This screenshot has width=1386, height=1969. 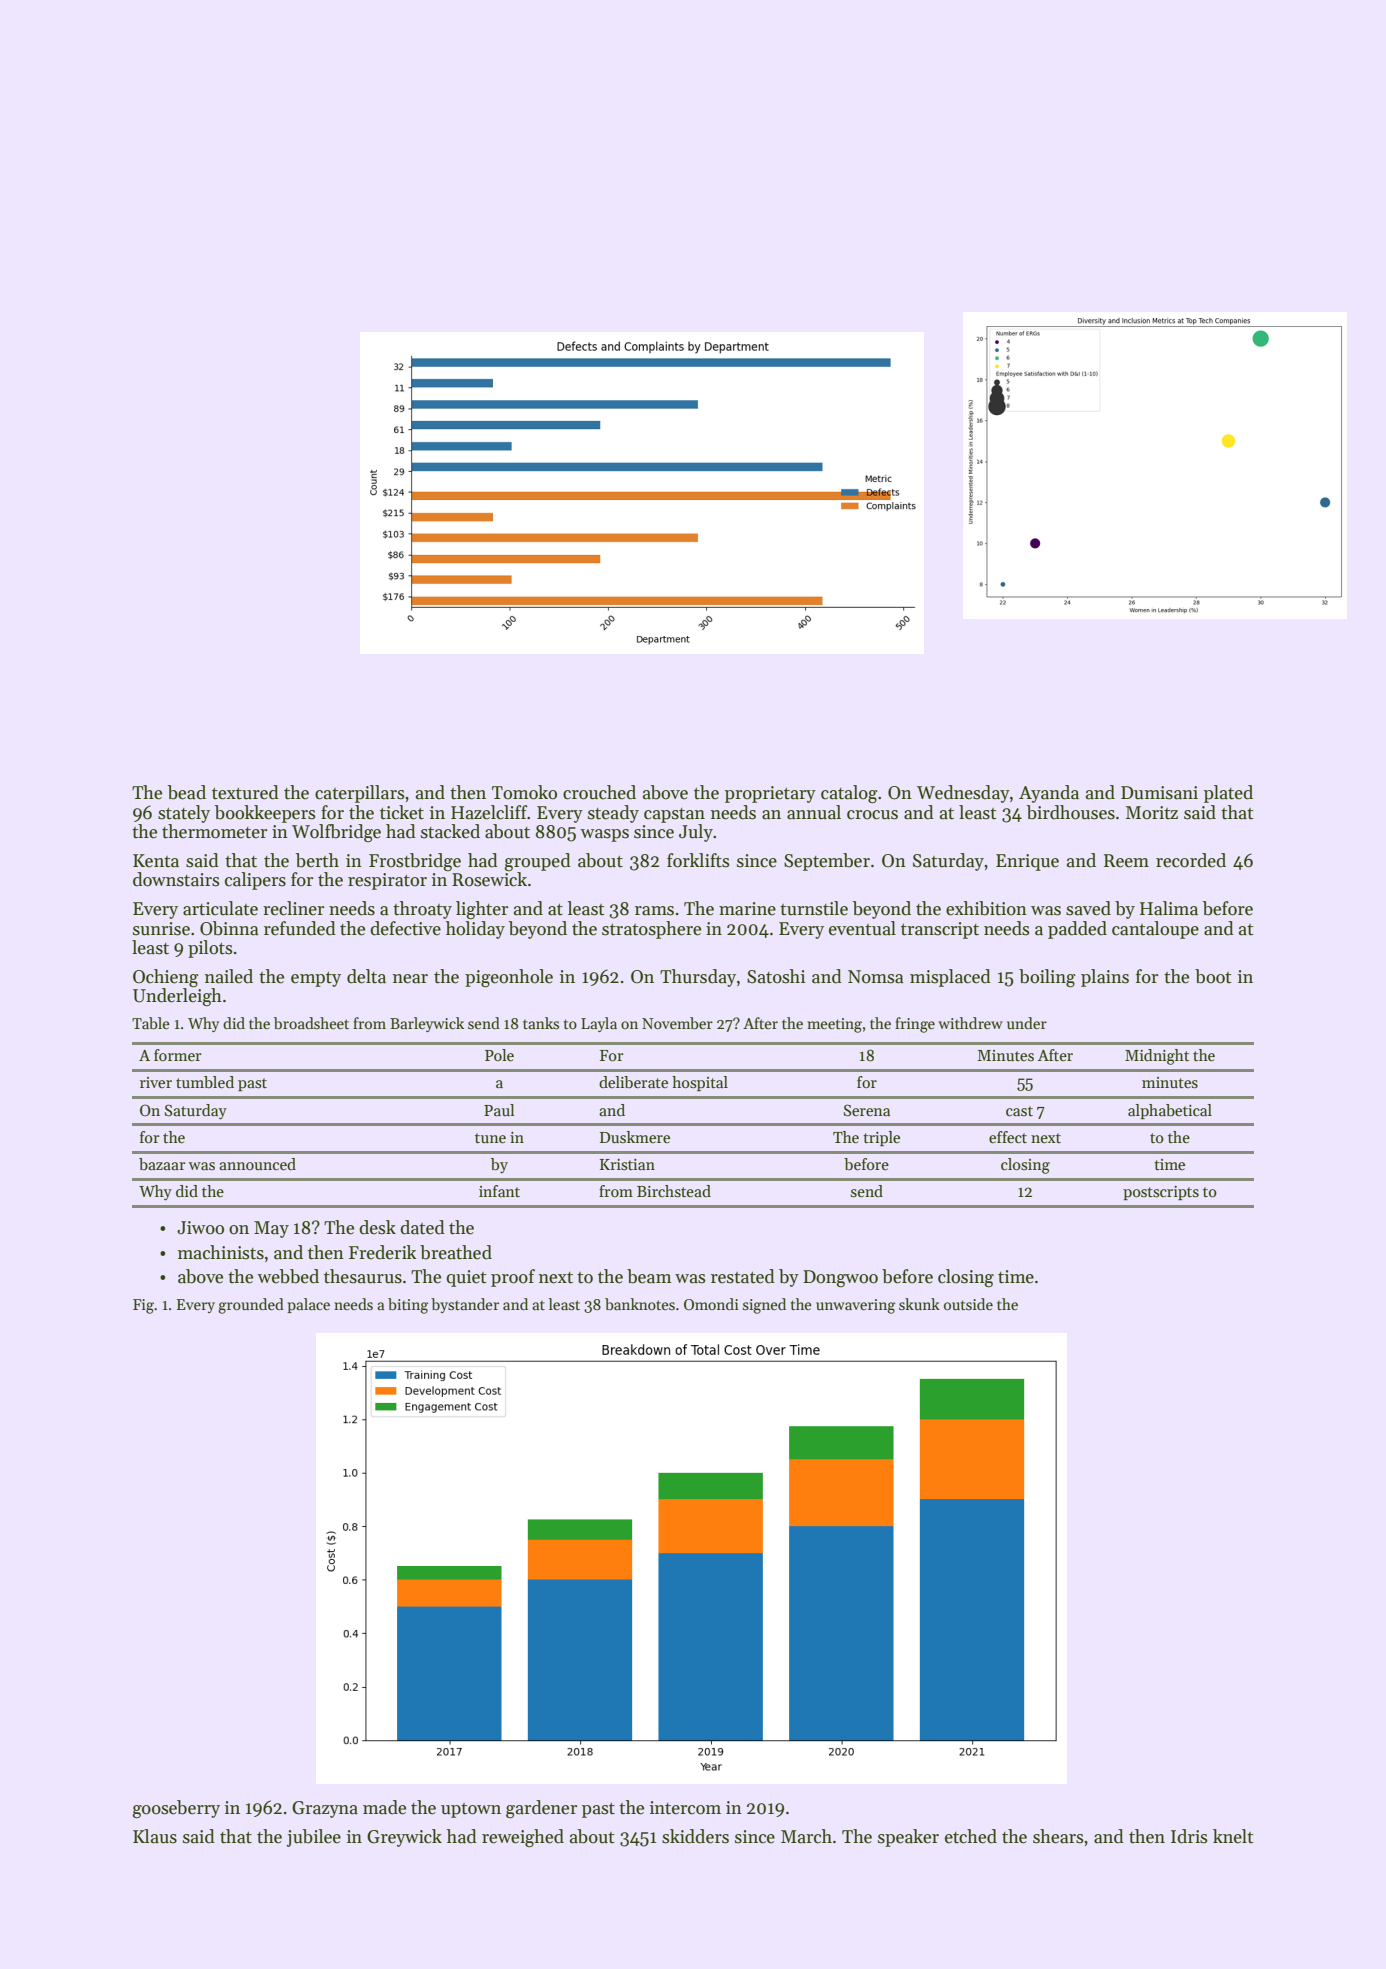 What do you see at coordinates (162, 1164) in the screenshot?
I see `bazaar` at bounding box center [162, 1164].
